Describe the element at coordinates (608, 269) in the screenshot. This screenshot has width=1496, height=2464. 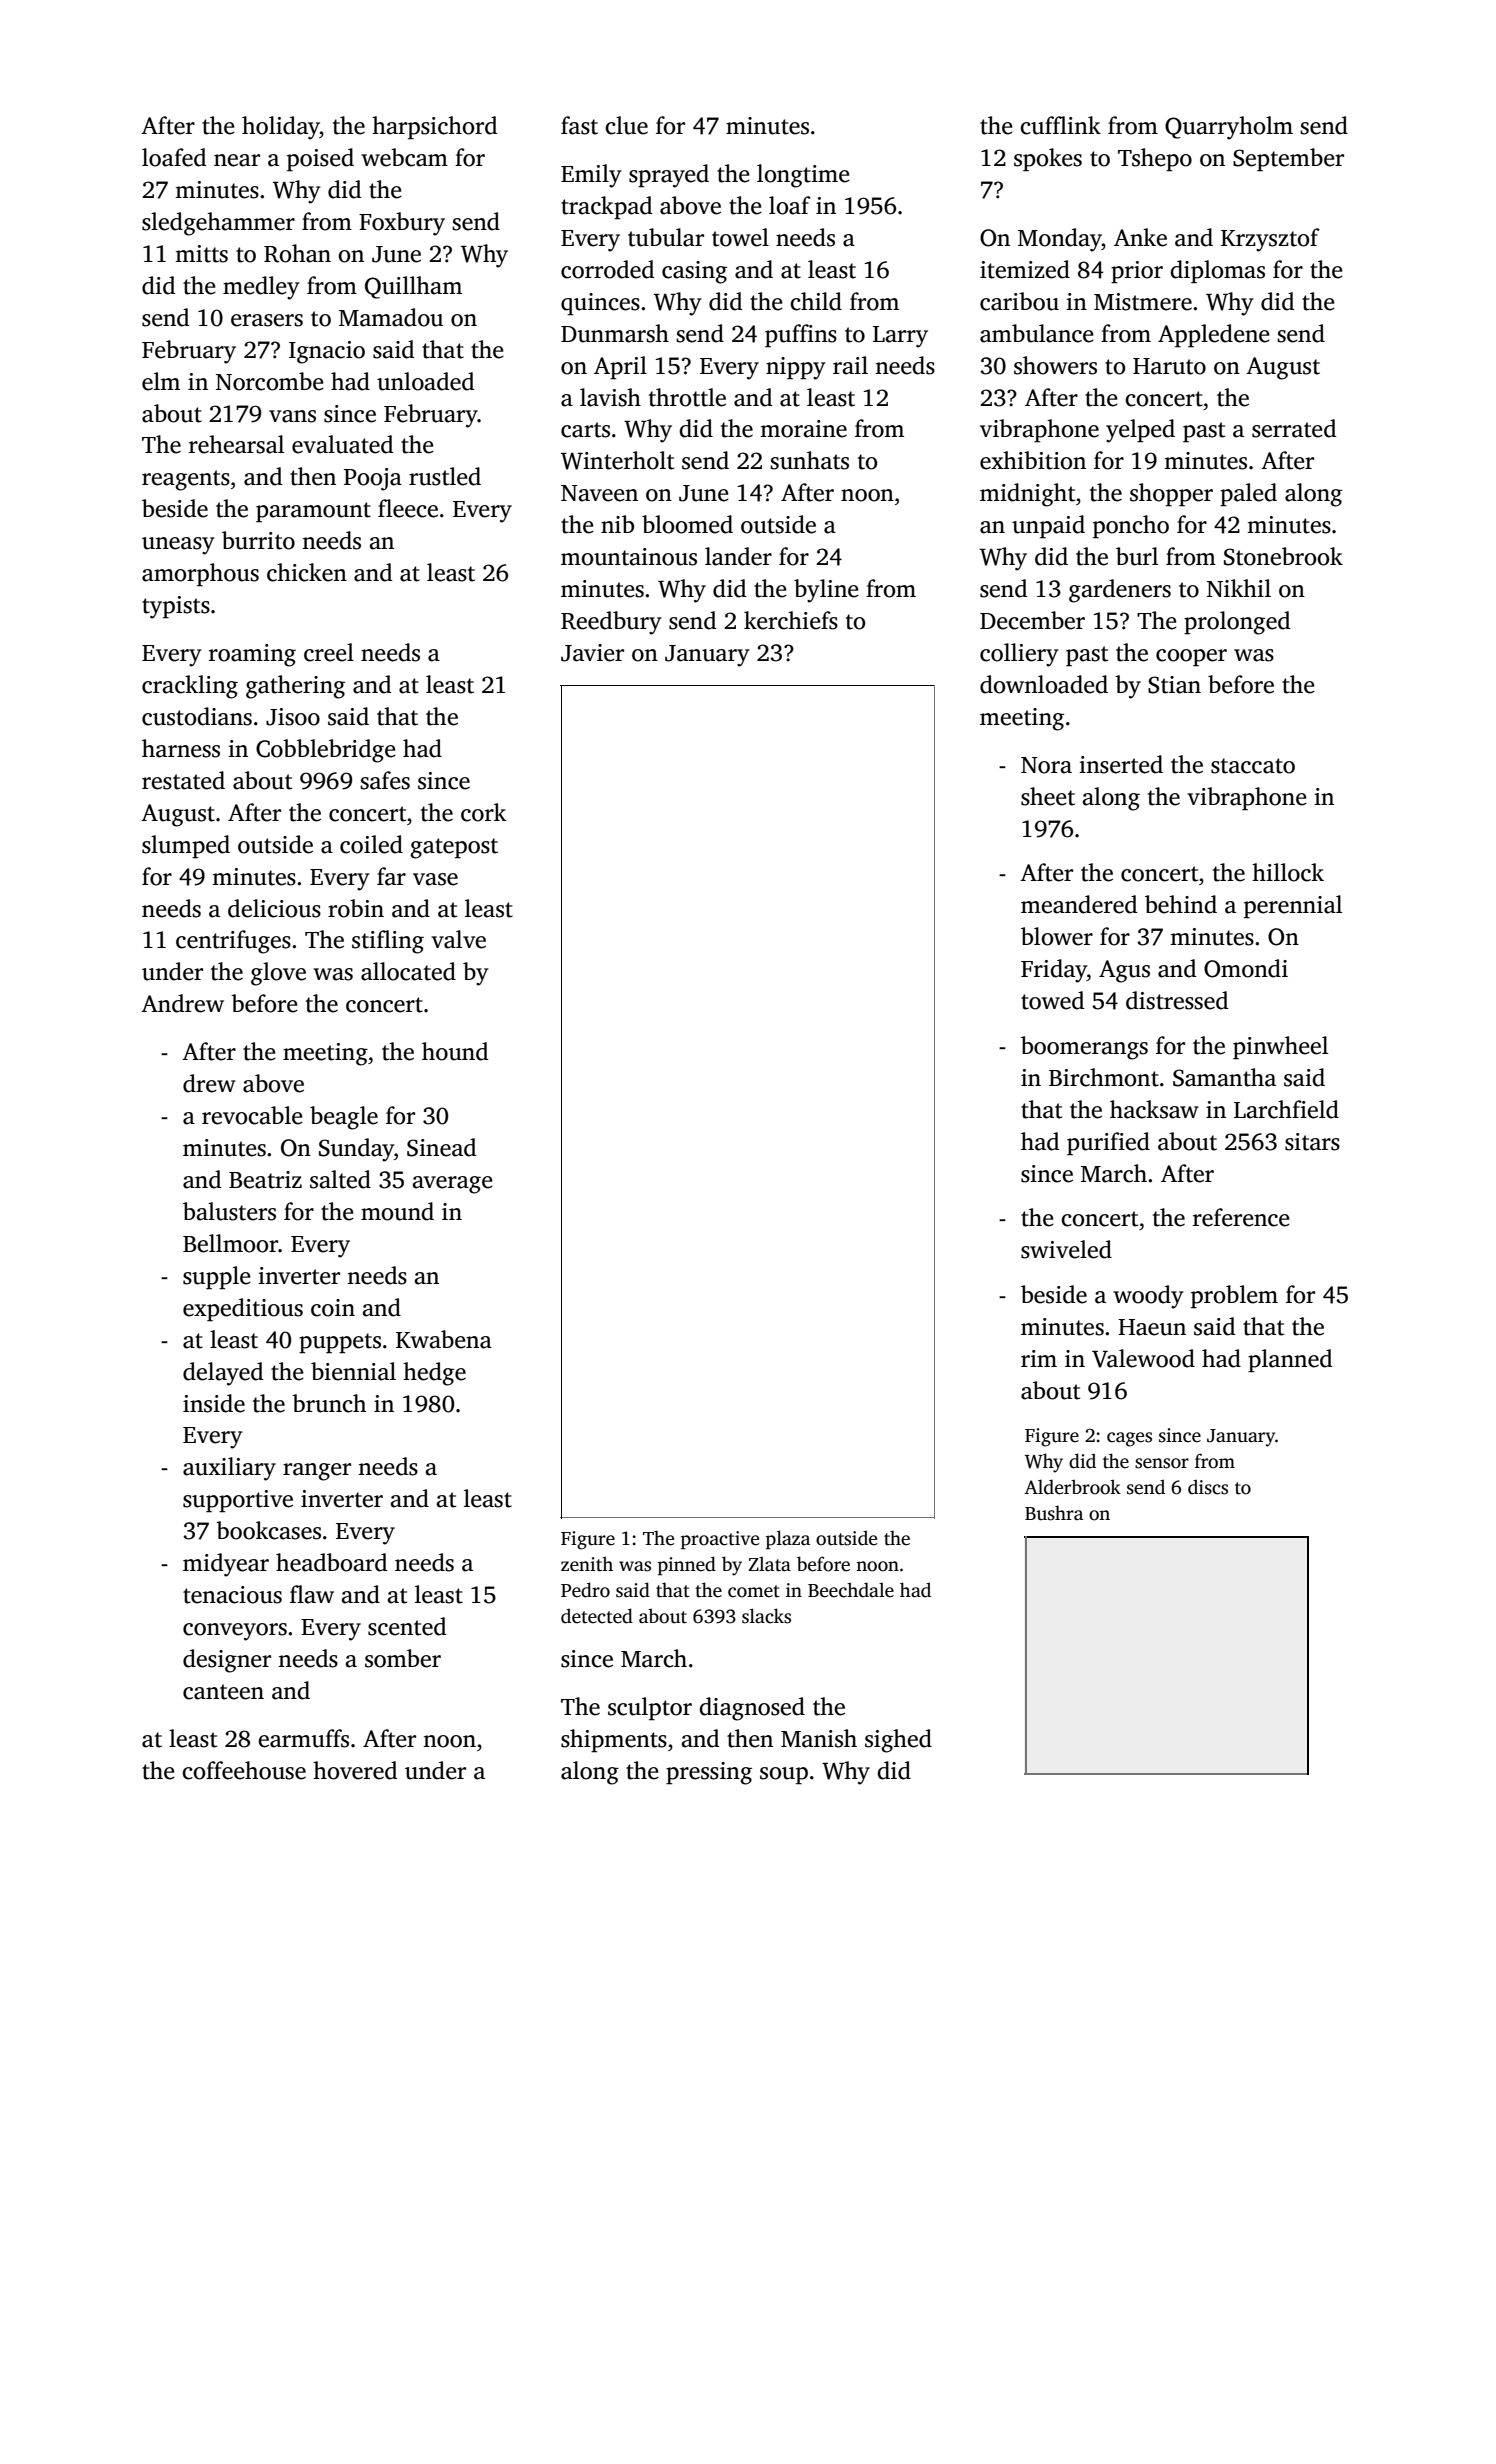
I see `corroded` at that location.
